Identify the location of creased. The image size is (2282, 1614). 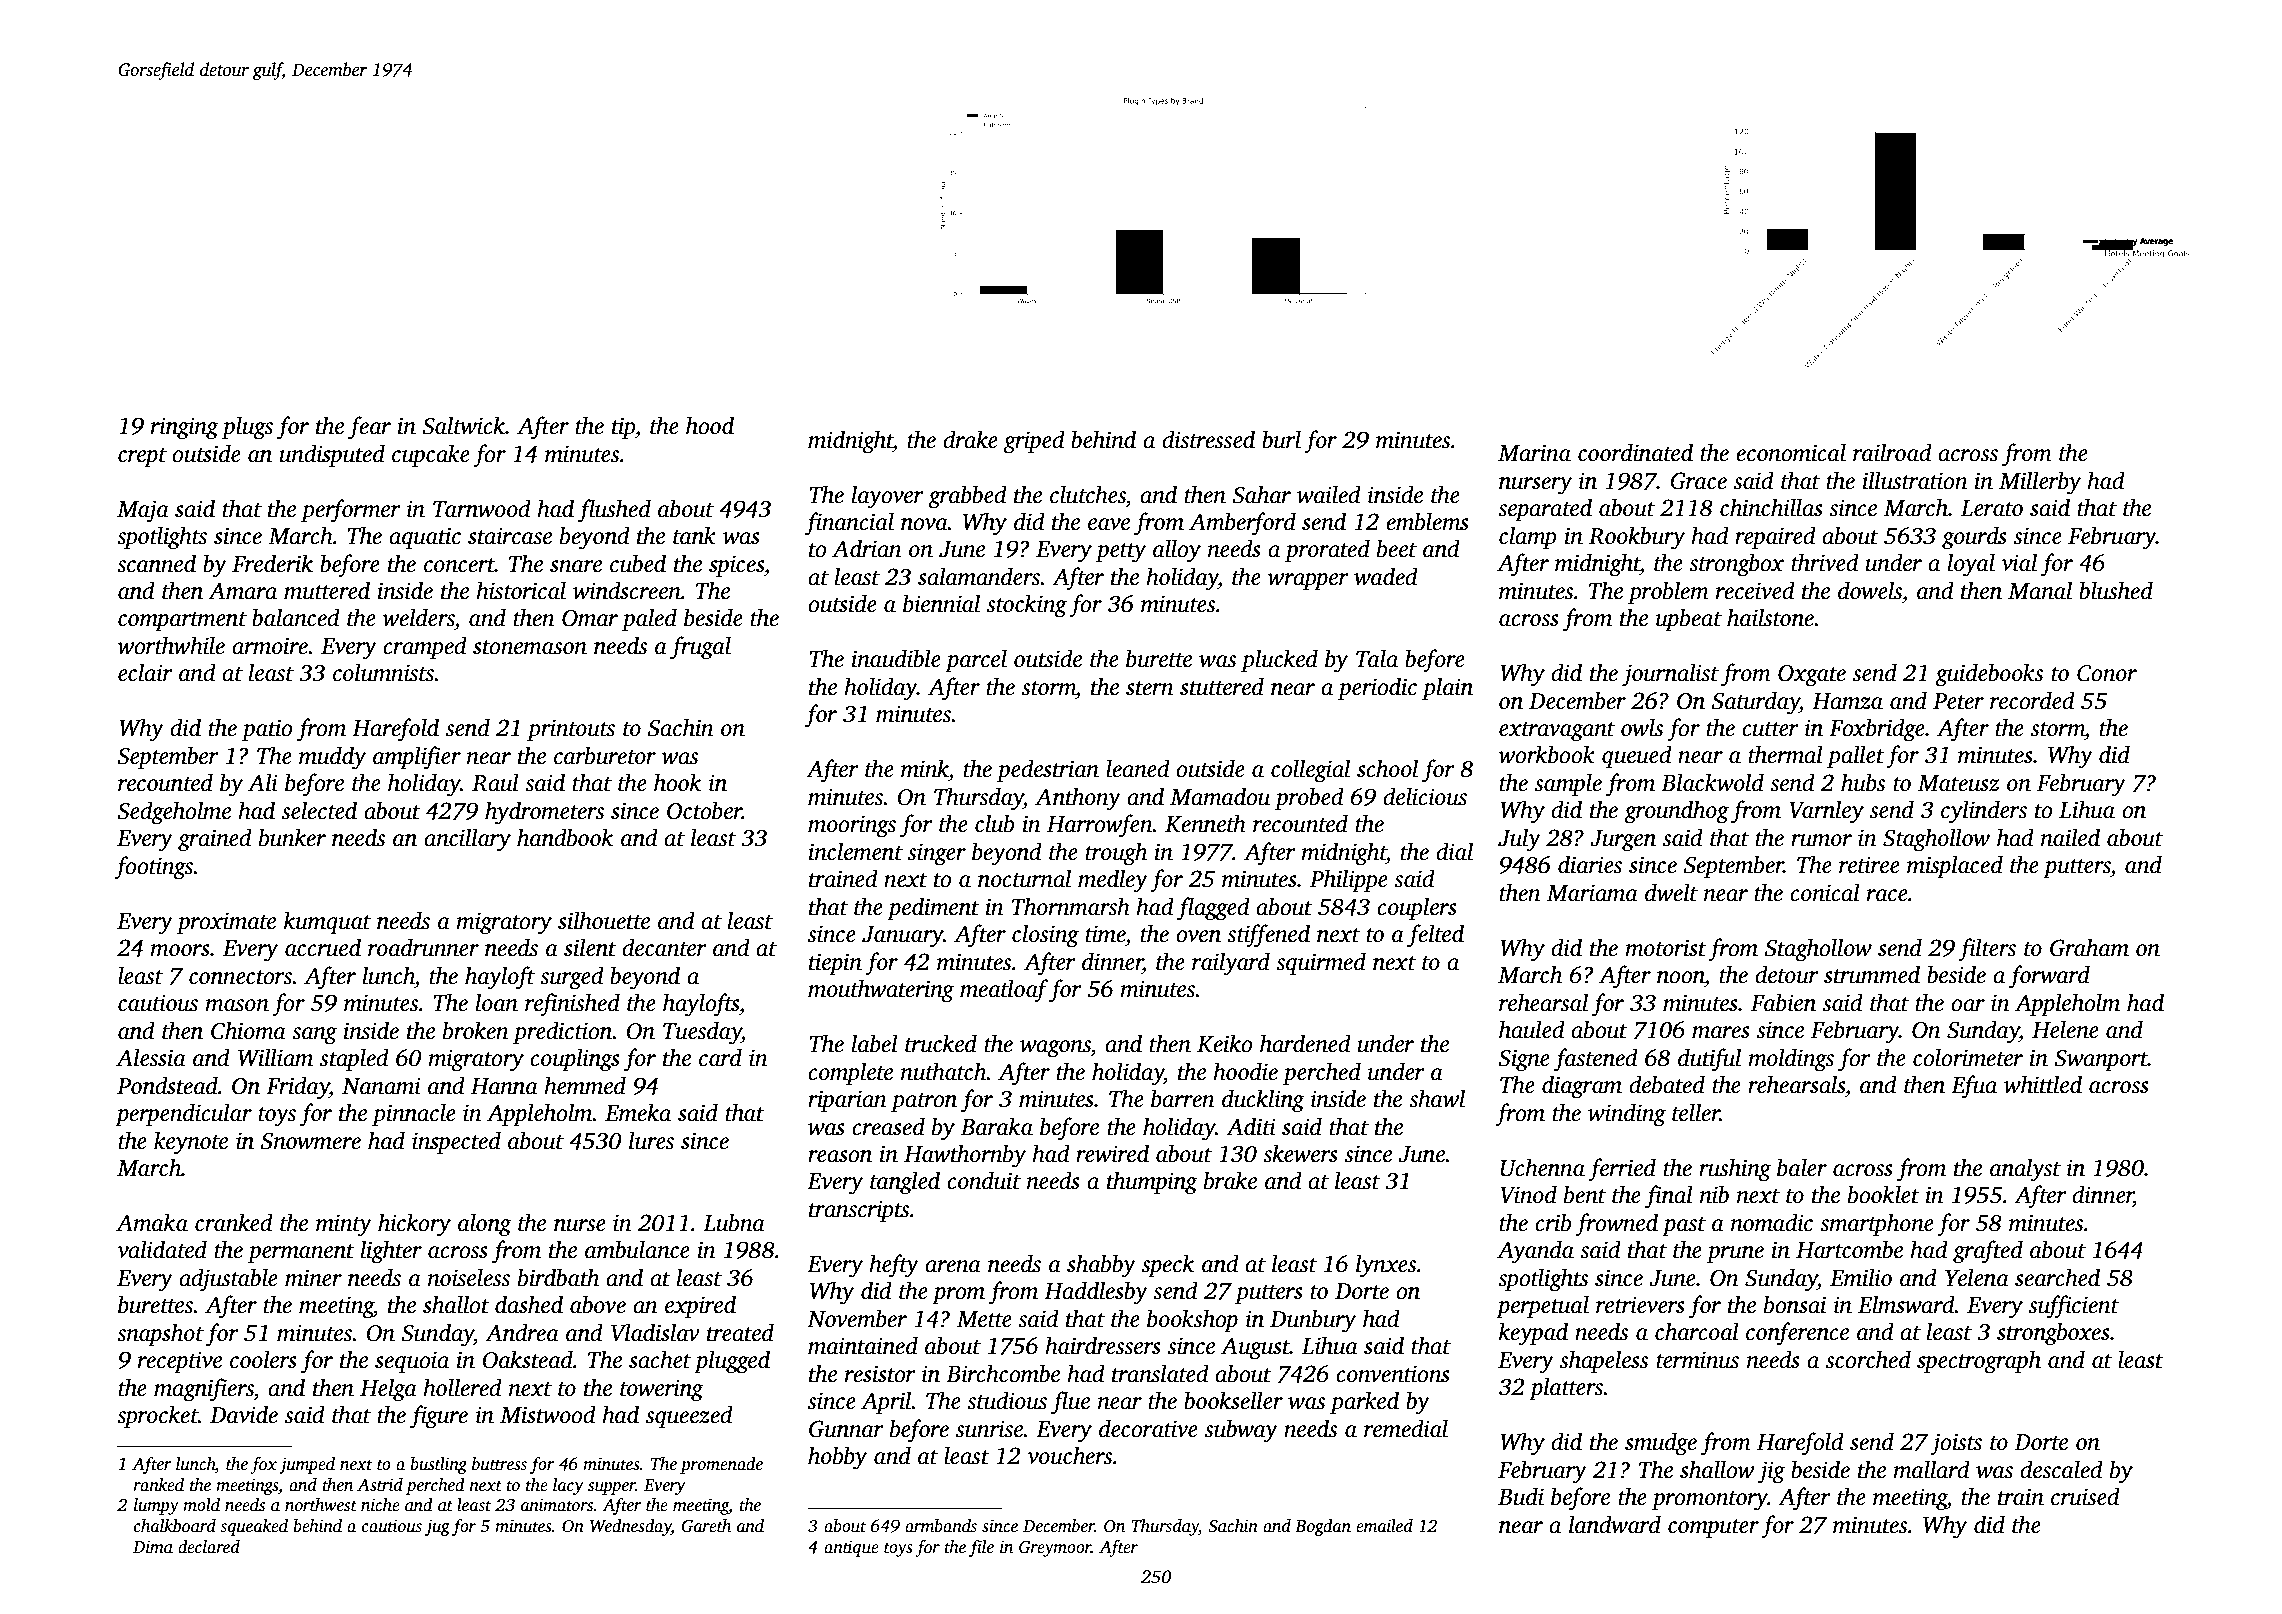
(888, 1126).
